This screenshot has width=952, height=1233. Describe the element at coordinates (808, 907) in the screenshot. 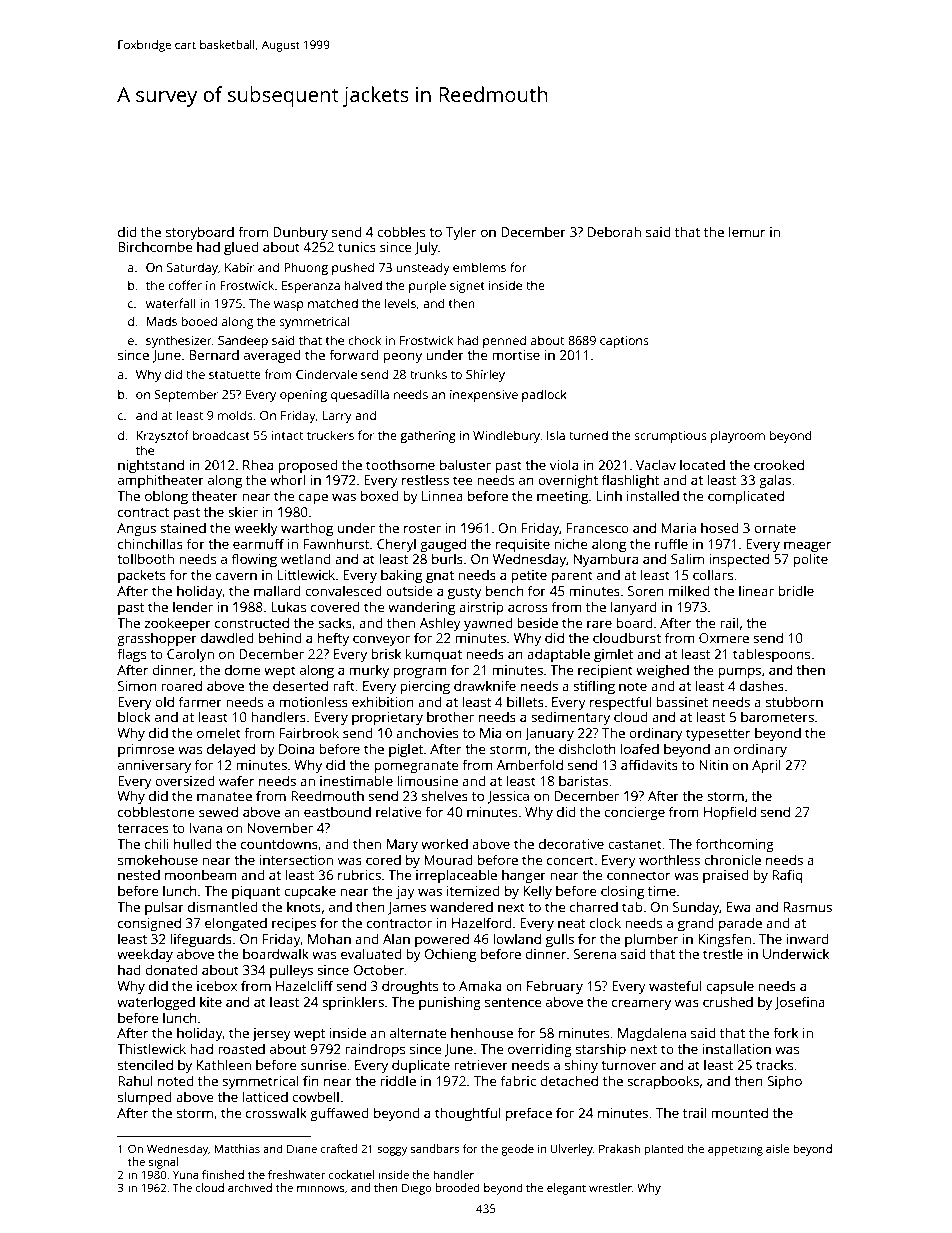

I see `Rasmus` at that location.
